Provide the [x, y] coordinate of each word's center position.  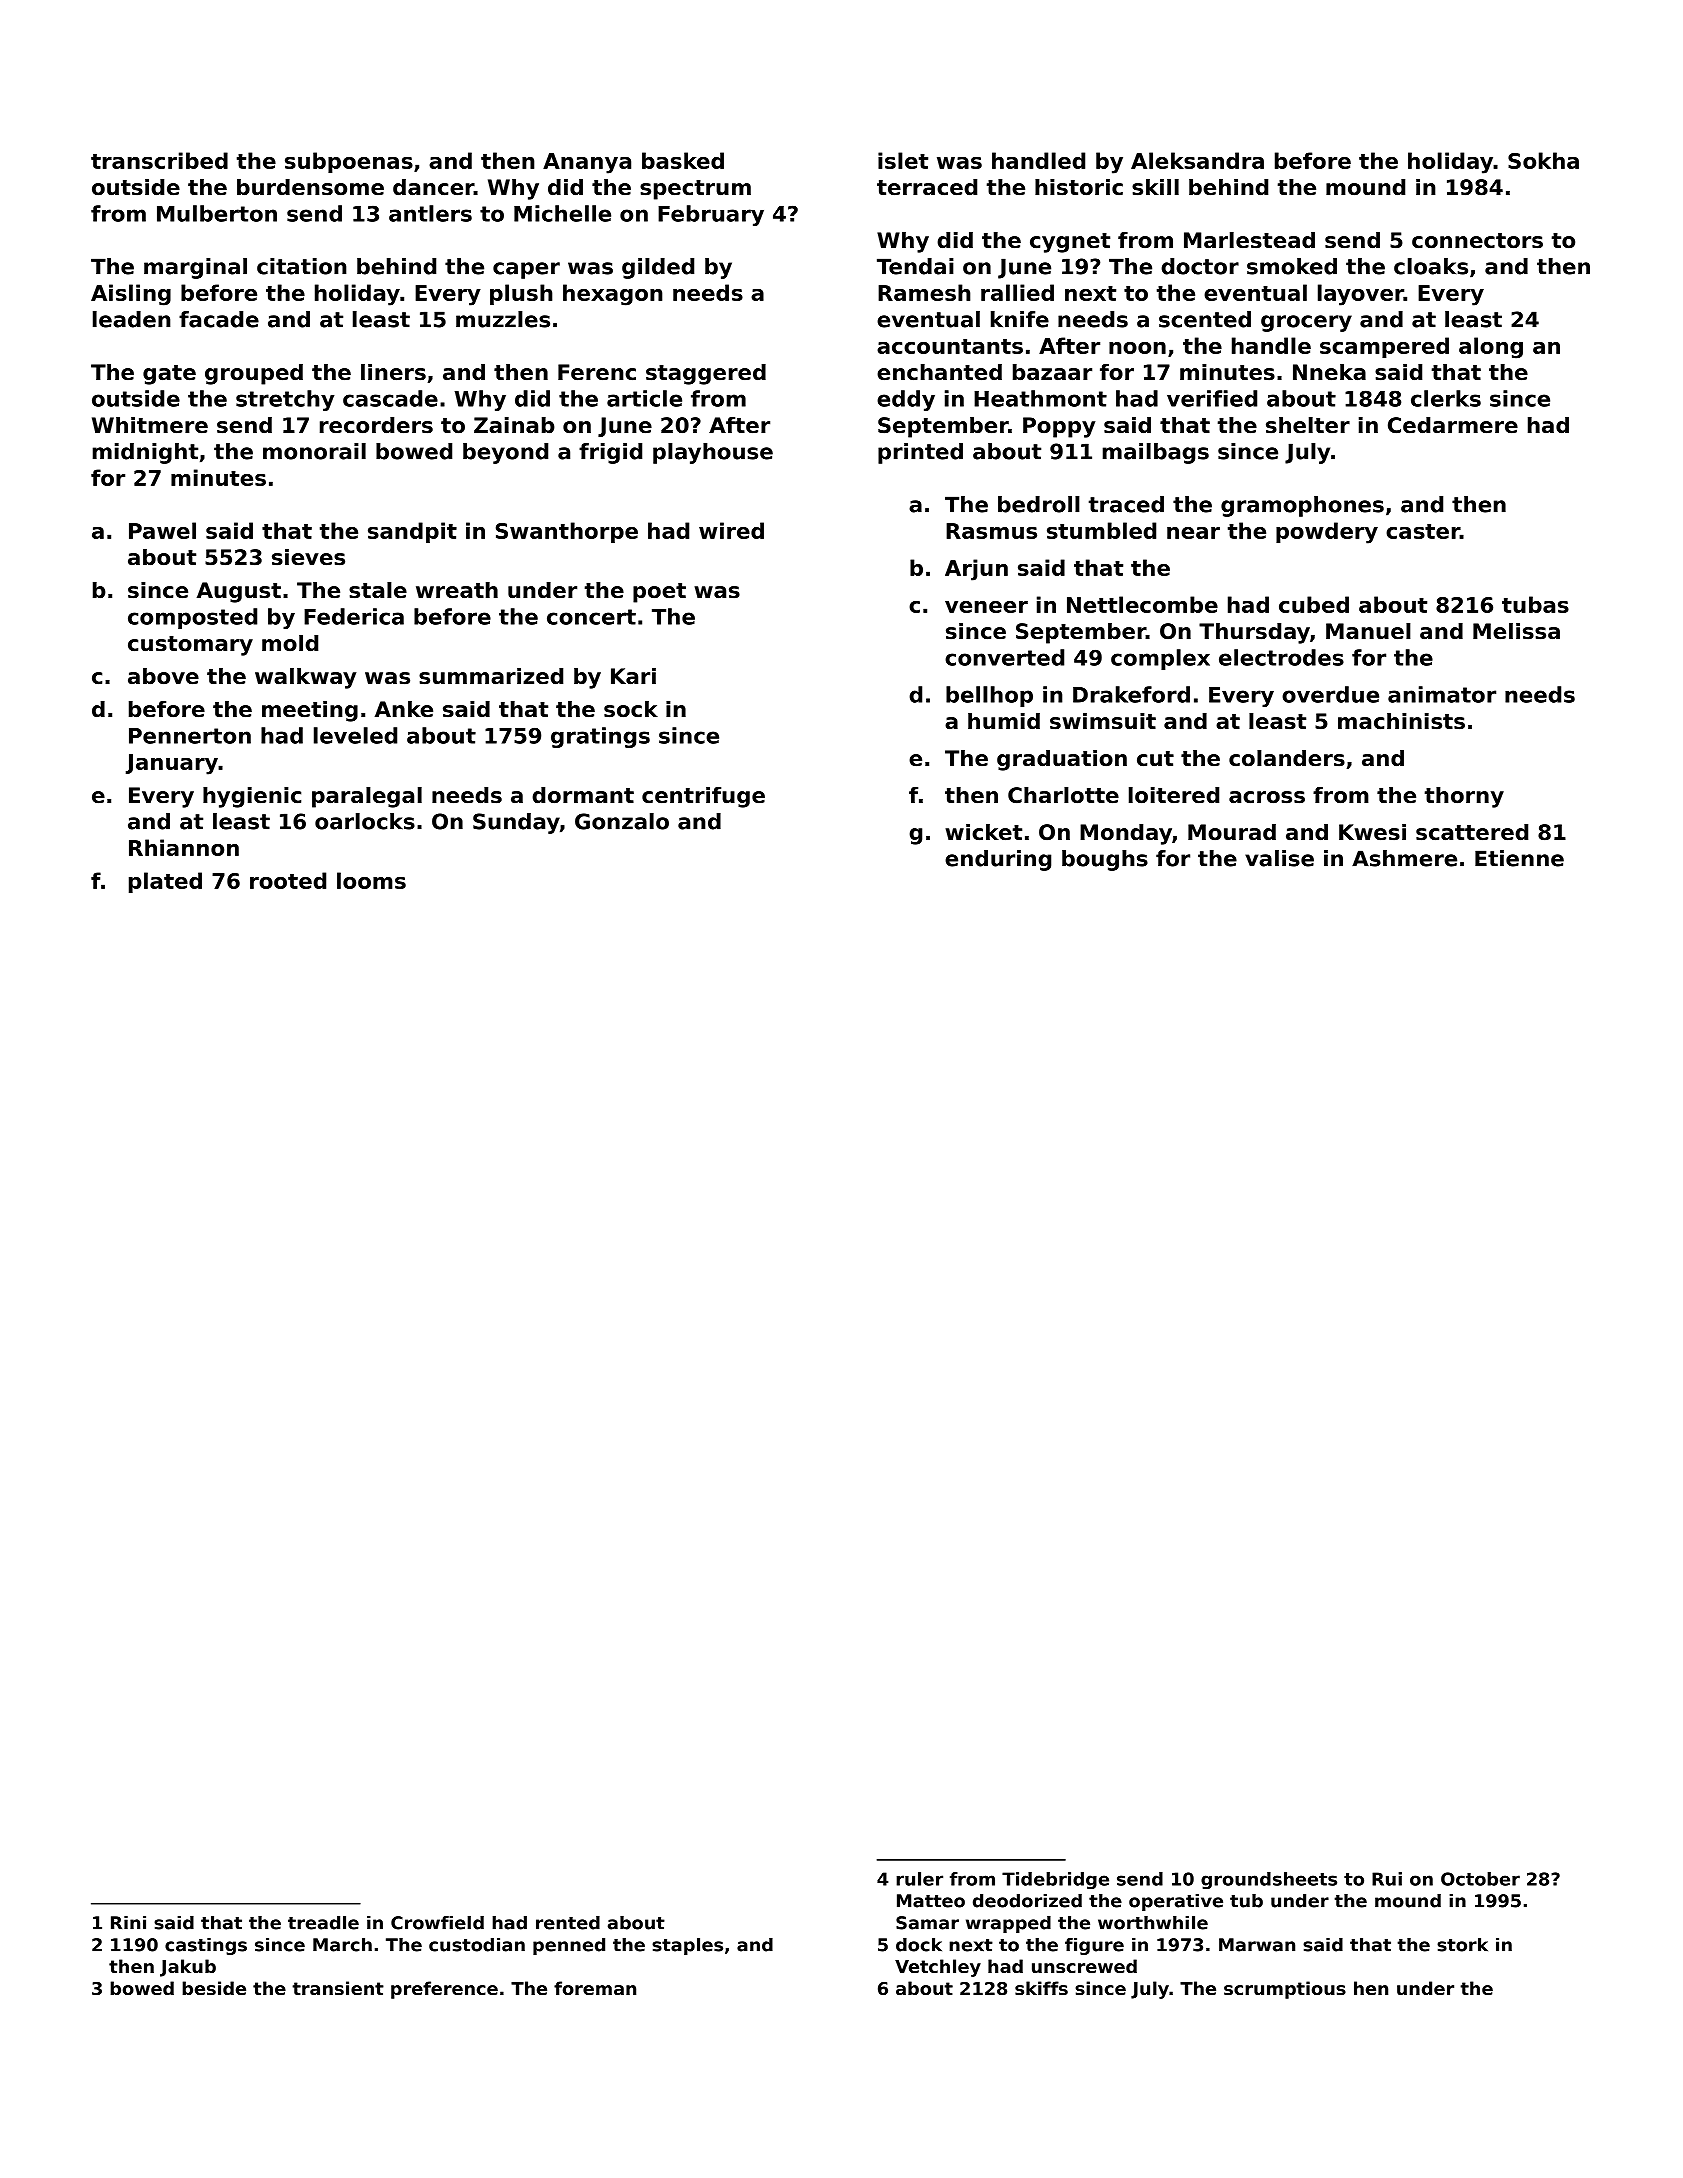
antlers [430, 213]
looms [371, 880]
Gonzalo [622, 821]
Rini [128, 1923]
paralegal [367, 797]
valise [1279, 858]
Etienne [1519, 858]
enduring [998, 860]
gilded [658, 268]
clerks [1446, 398]
